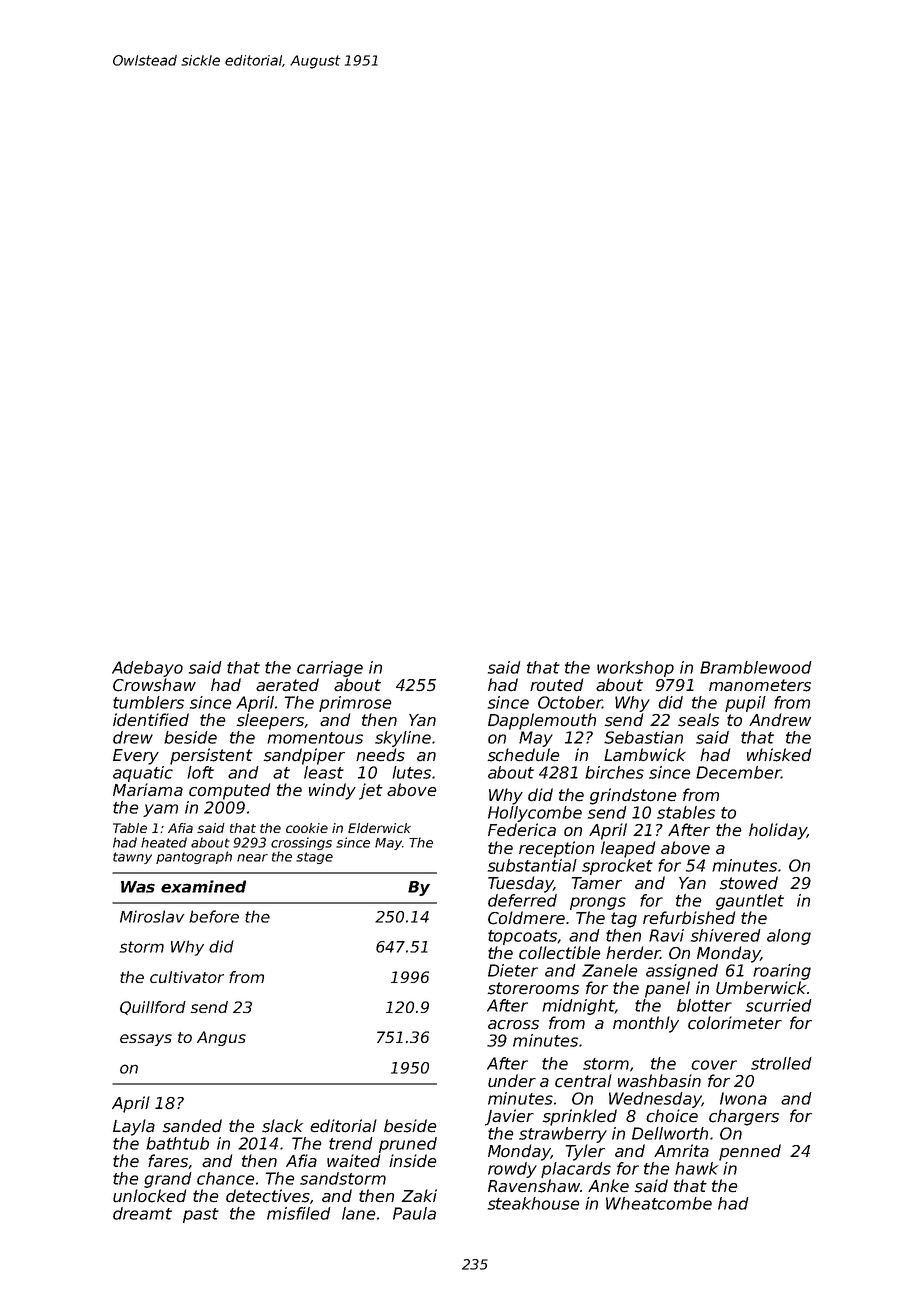 The height and width of the page is (1314, 924). I want to click on Every, so click(136, 757).
